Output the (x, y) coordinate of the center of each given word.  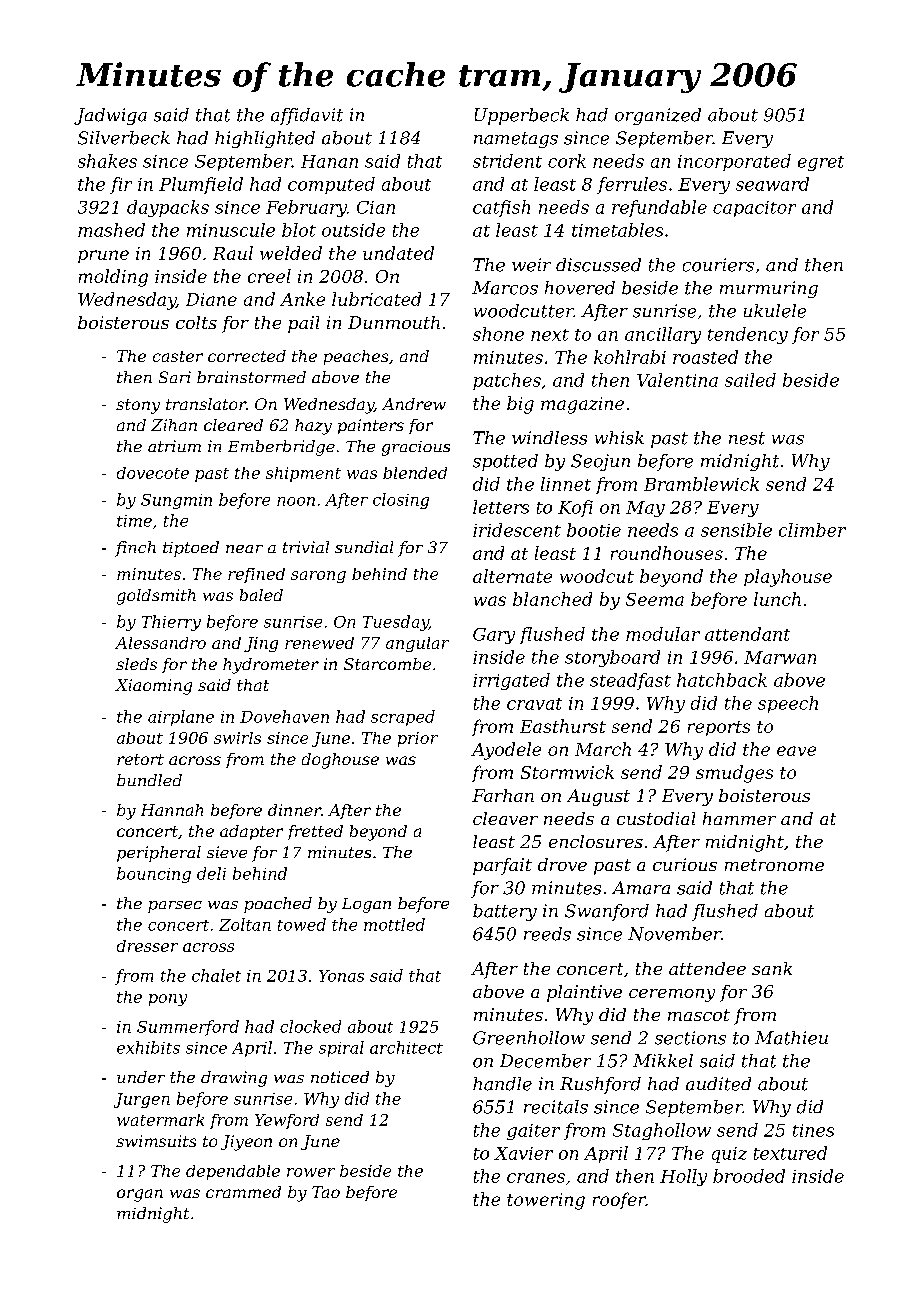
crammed (243, 1192)
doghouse (340, 761)
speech (788, 704)
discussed (598, 265)
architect (406, 1047)
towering (546, 1201)
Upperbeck (522, 116)
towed (302, 924)
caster (178, 356)
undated (398, 253)
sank (772, 968)
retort (140, 759)
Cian (376, 207)
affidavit (307, 116)
